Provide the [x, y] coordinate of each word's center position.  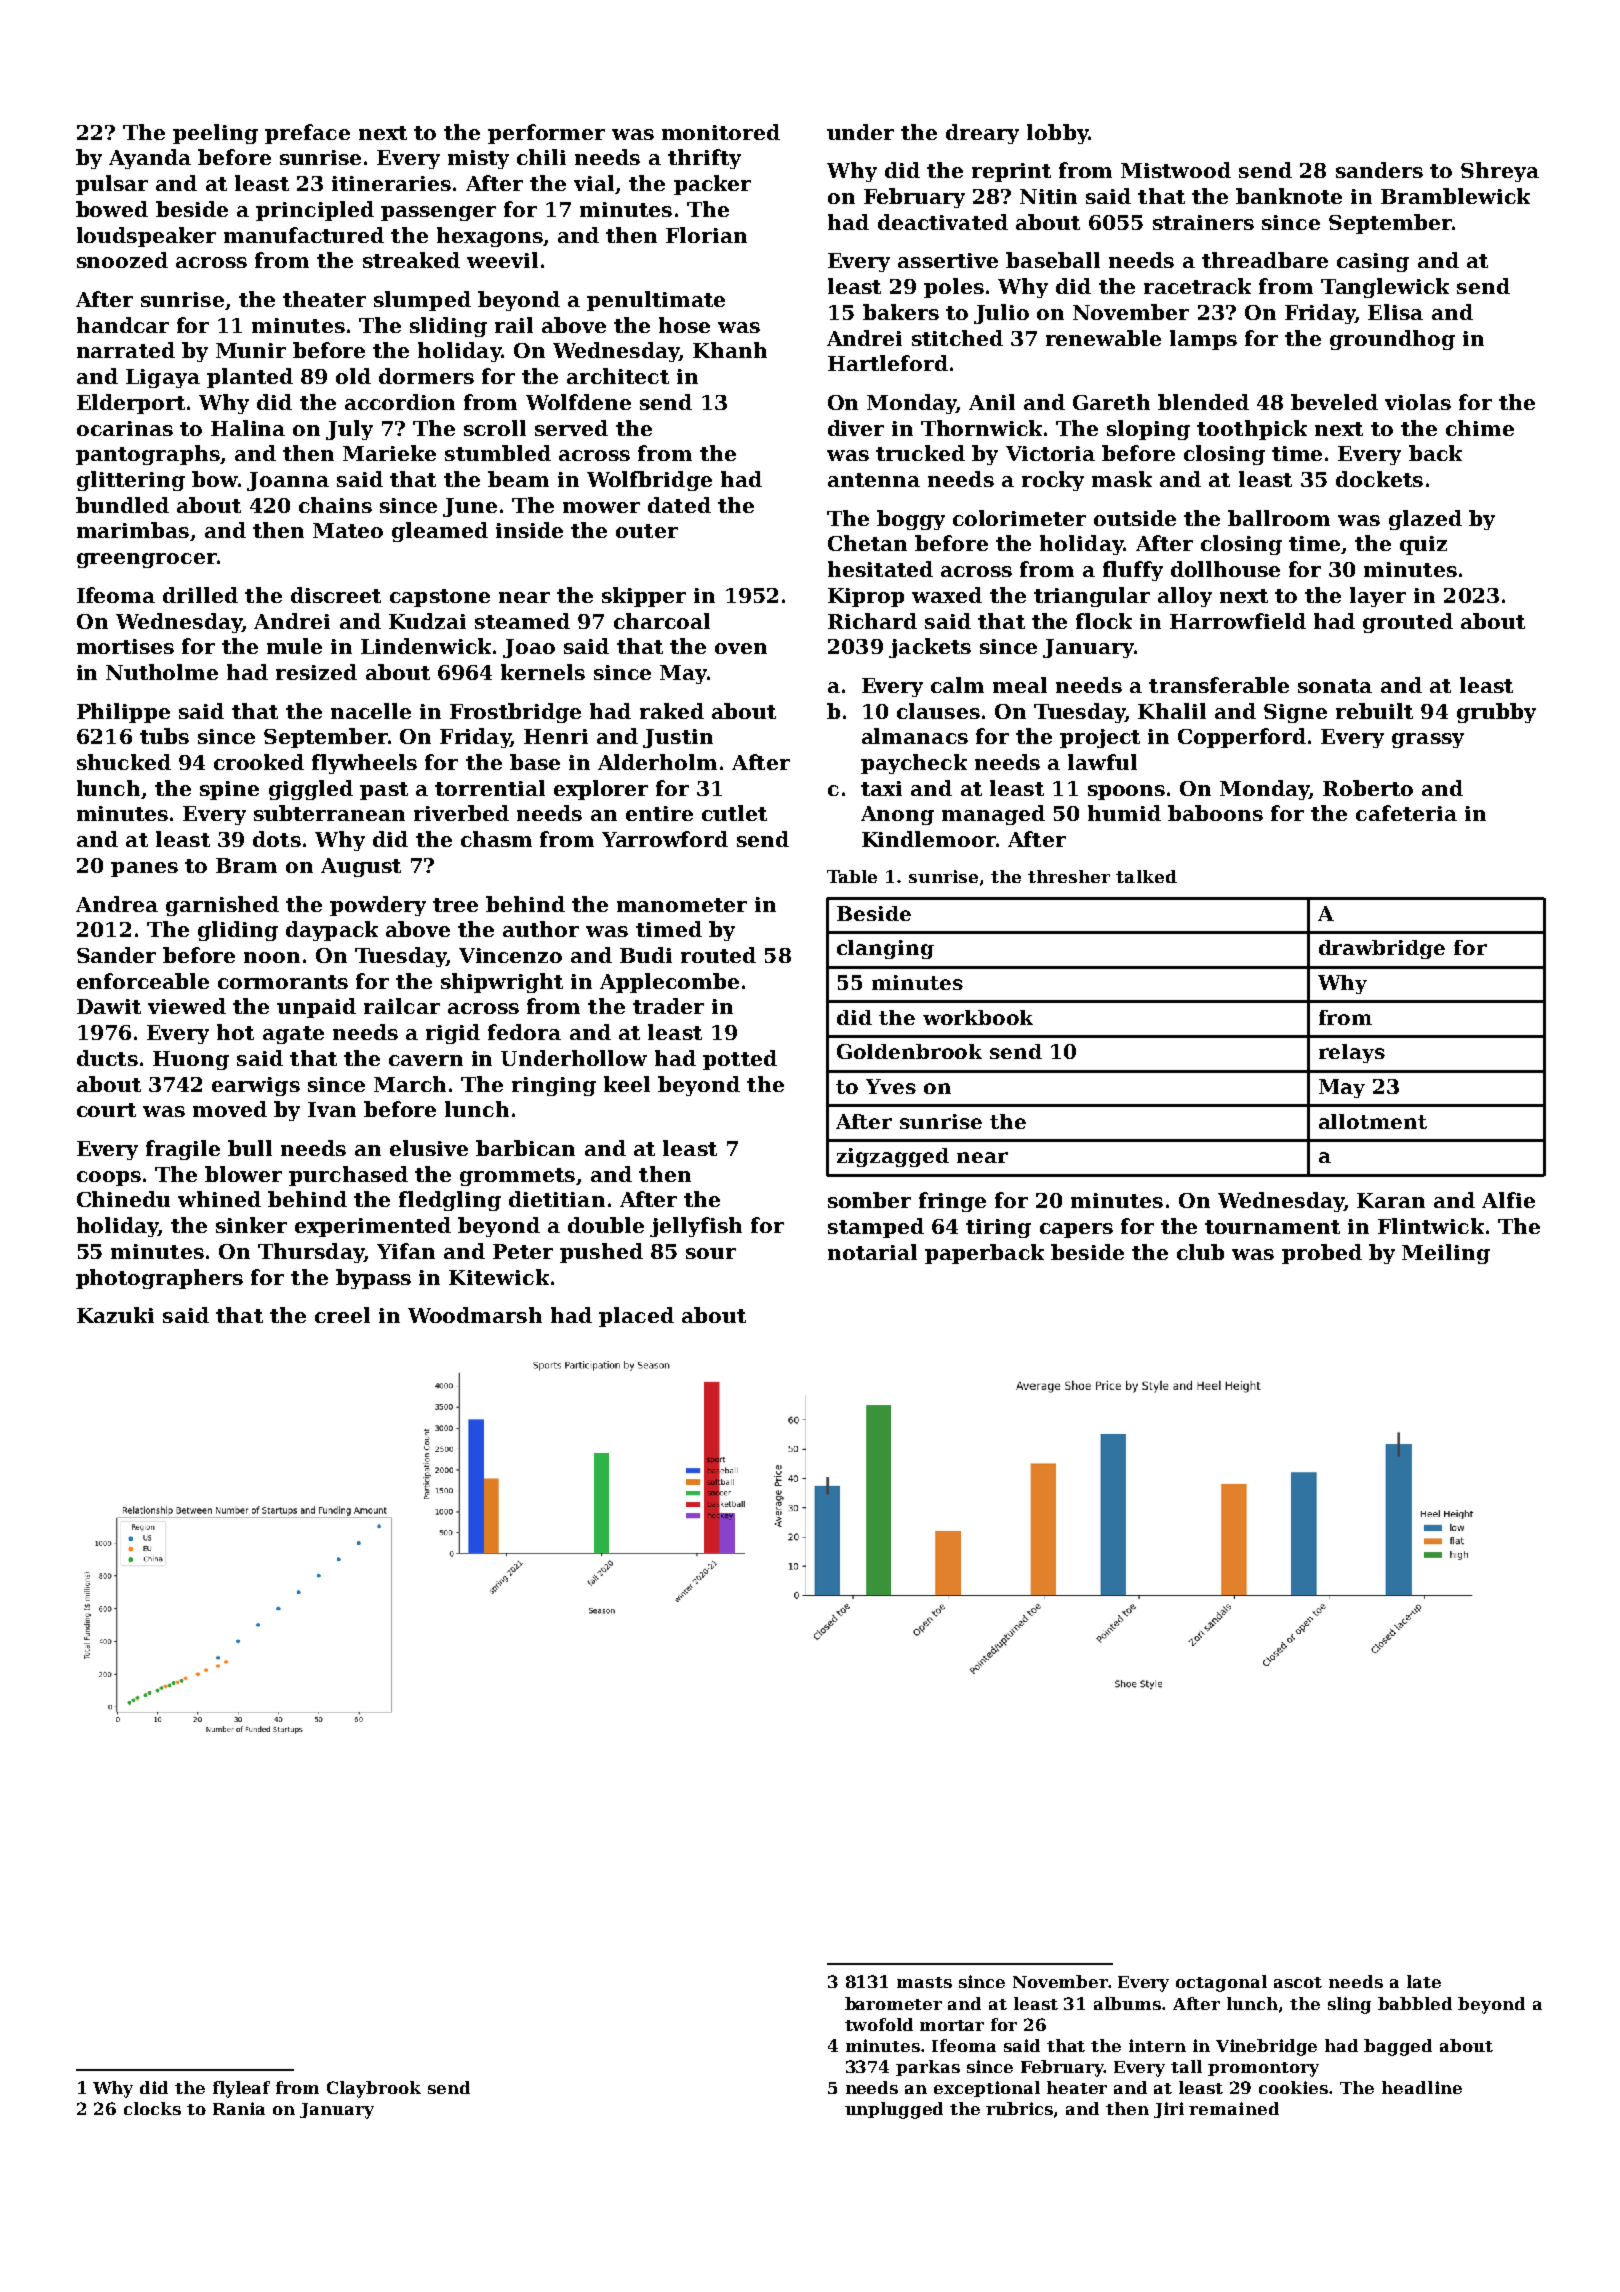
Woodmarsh [475, 1315]
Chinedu [123, 1199]
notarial [872, 1252]
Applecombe [669, 983]
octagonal [1221, 1983]
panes [144, 869]
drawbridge [1382, 949]
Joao [529, 648]
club [1200, 1252]
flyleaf [241, 2089]
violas [1418, 402]
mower [601, 507]
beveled [1334, 402]
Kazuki [115, 1315]
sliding [448, 327]
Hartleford [888, 363]
